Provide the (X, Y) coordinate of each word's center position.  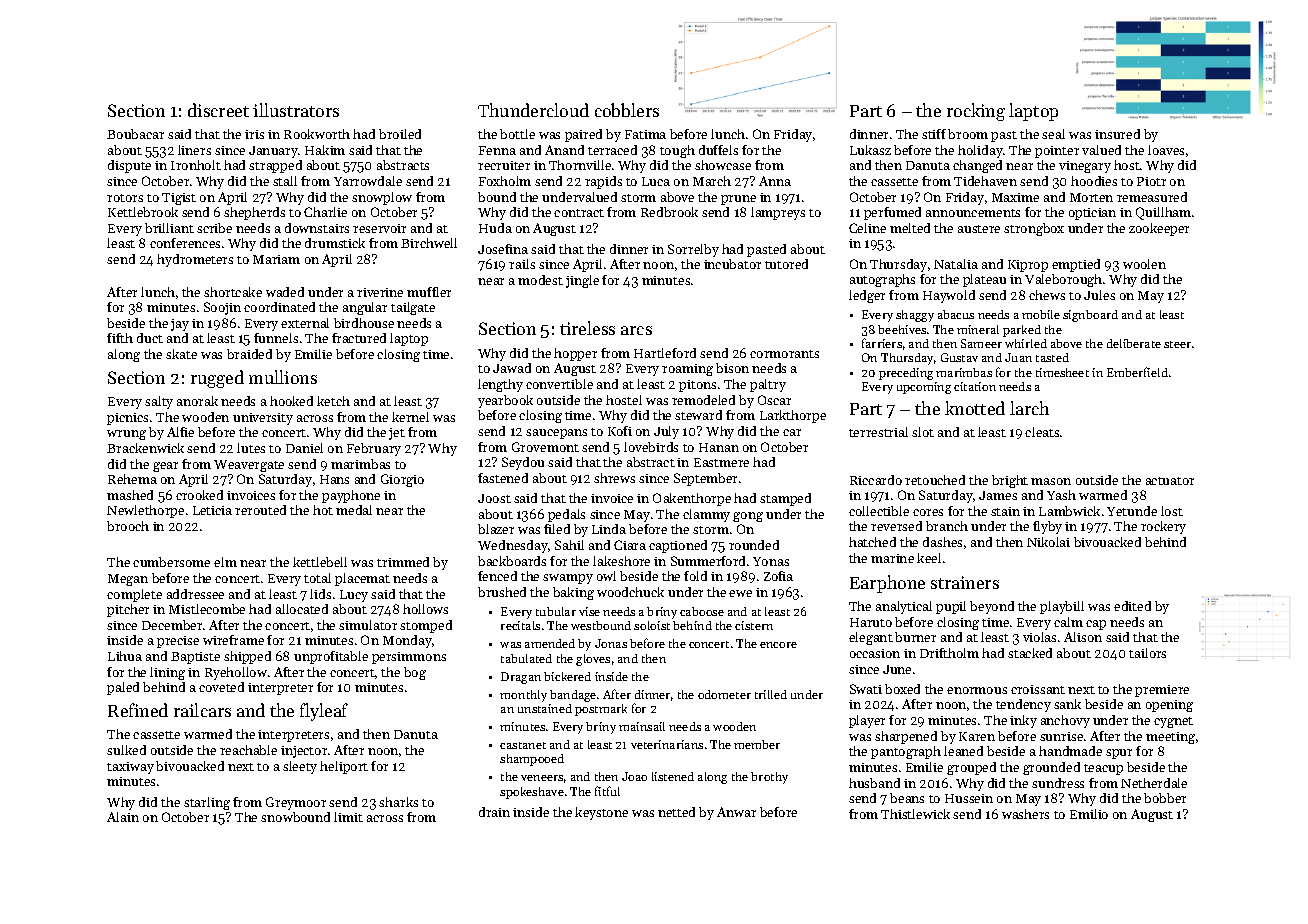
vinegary (1085, 167)
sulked (126, 750)
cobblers (627, 110)
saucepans (556, 434)
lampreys (778, 213)
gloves (593, 660)
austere (979, 229)
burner (915, 637)
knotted (975, 408)
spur (1119, 754)
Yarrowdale (368, 181)
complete (134, 595)
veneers (542, 778)
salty (159, 402)
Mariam (276, 259)
